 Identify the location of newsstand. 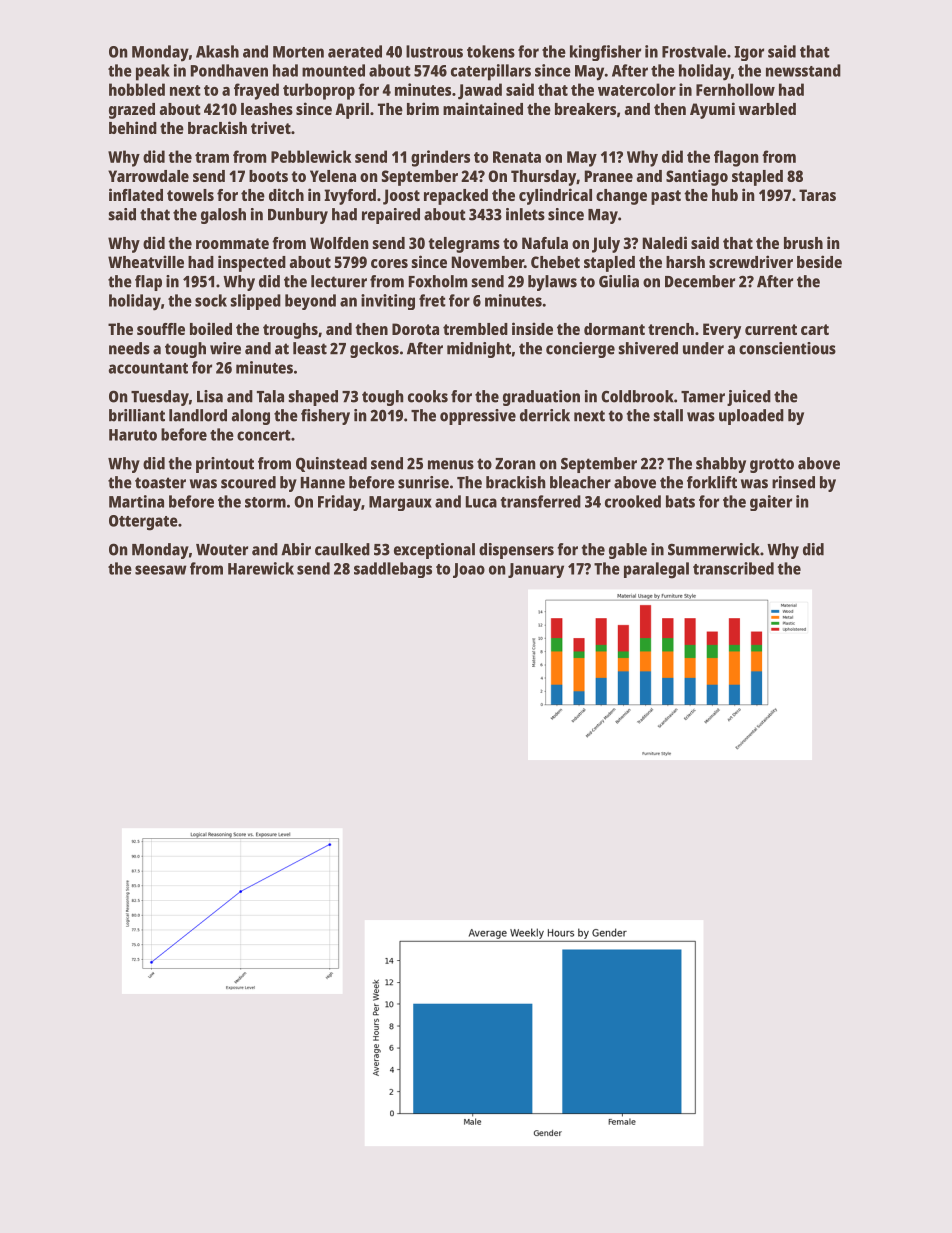
(803, 70).
